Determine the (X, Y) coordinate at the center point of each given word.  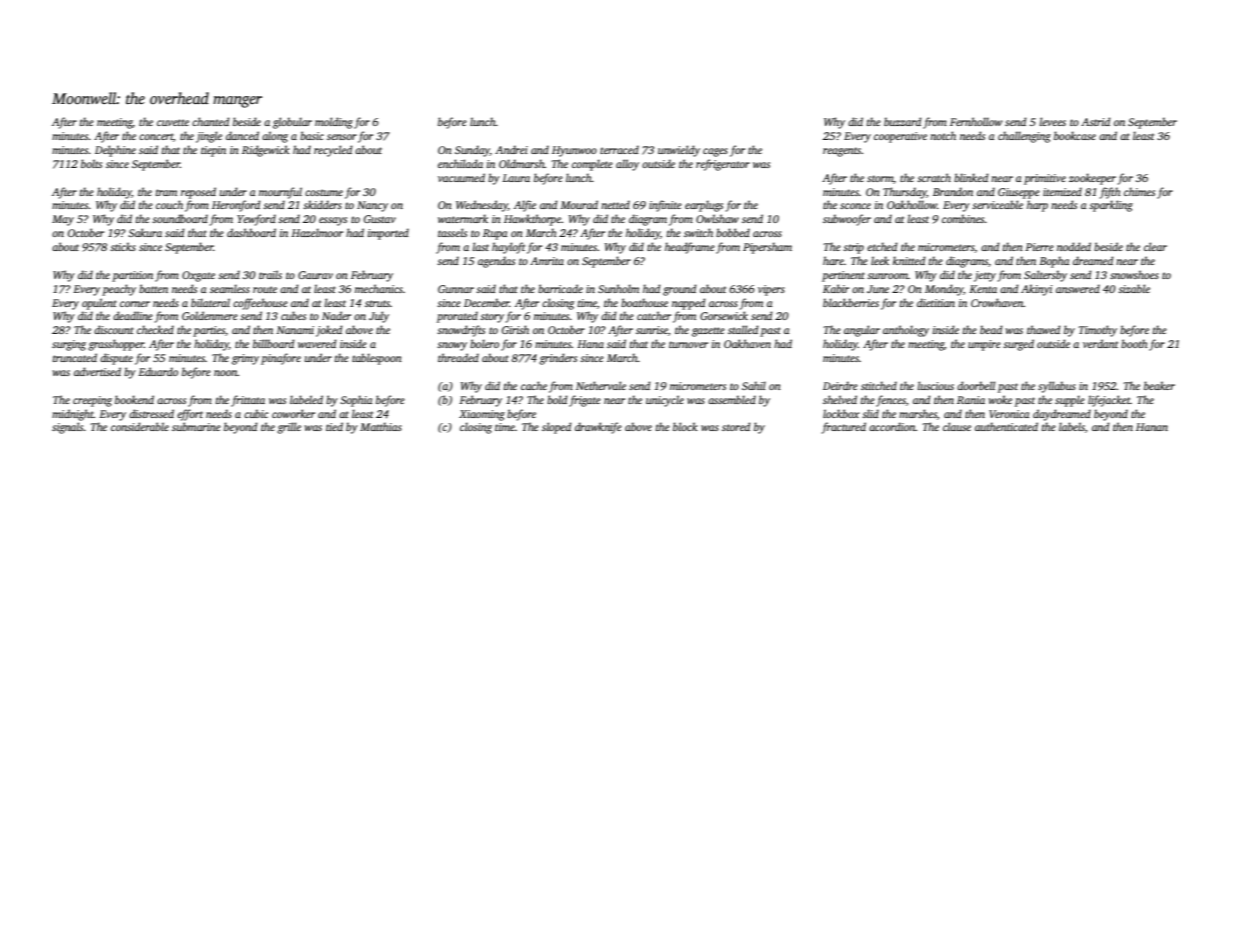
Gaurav (315, 275)
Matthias (381, 426)
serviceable (997, 204)
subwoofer (847, 220)
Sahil (754, 385)
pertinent (843, 276)
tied (334, 426)
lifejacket (1109, 401)
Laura (516, 178)
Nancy (372, 206)
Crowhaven (997, 302)
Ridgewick (266, 151)
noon (225, 373)
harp (1037, 206)
